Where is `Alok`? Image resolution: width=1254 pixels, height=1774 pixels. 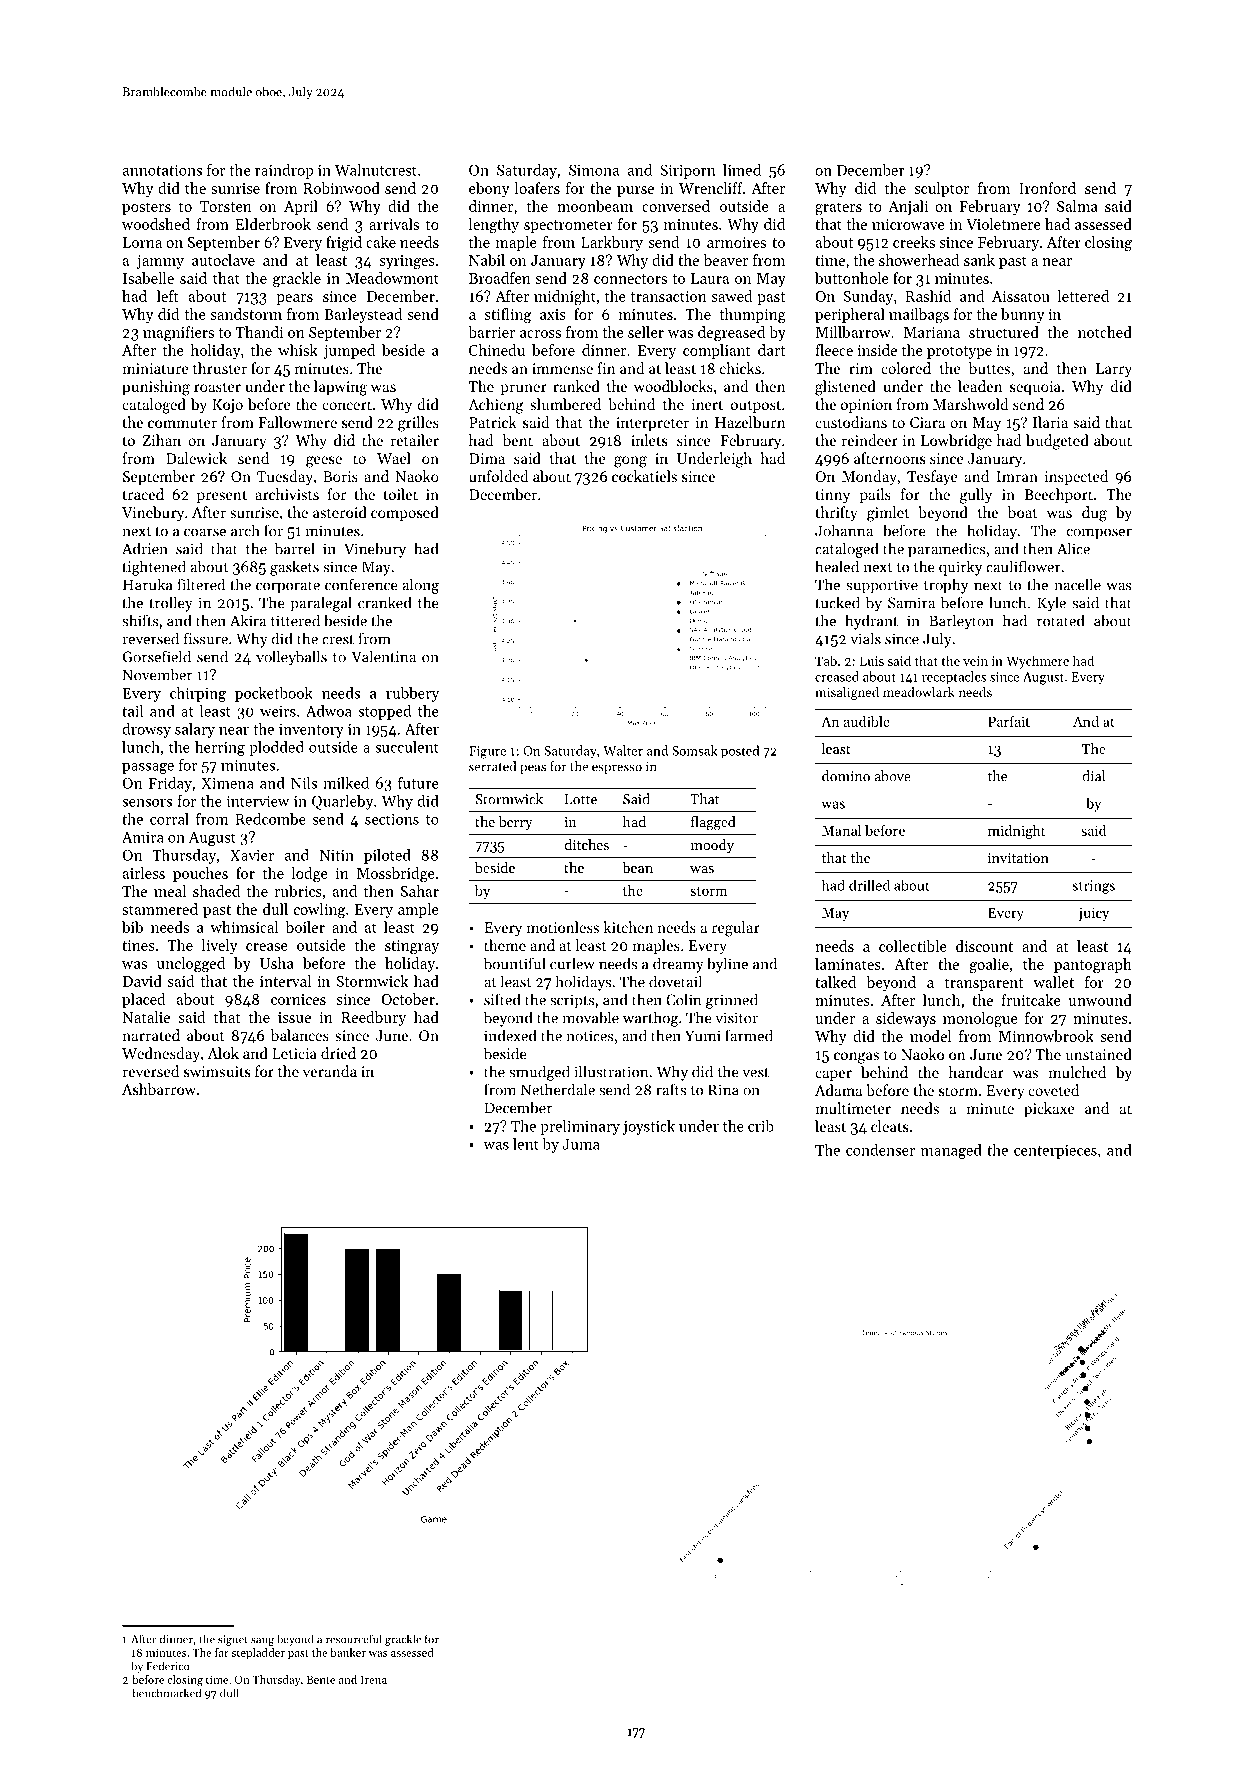 Alok is located at coordinates (223, 1053).
